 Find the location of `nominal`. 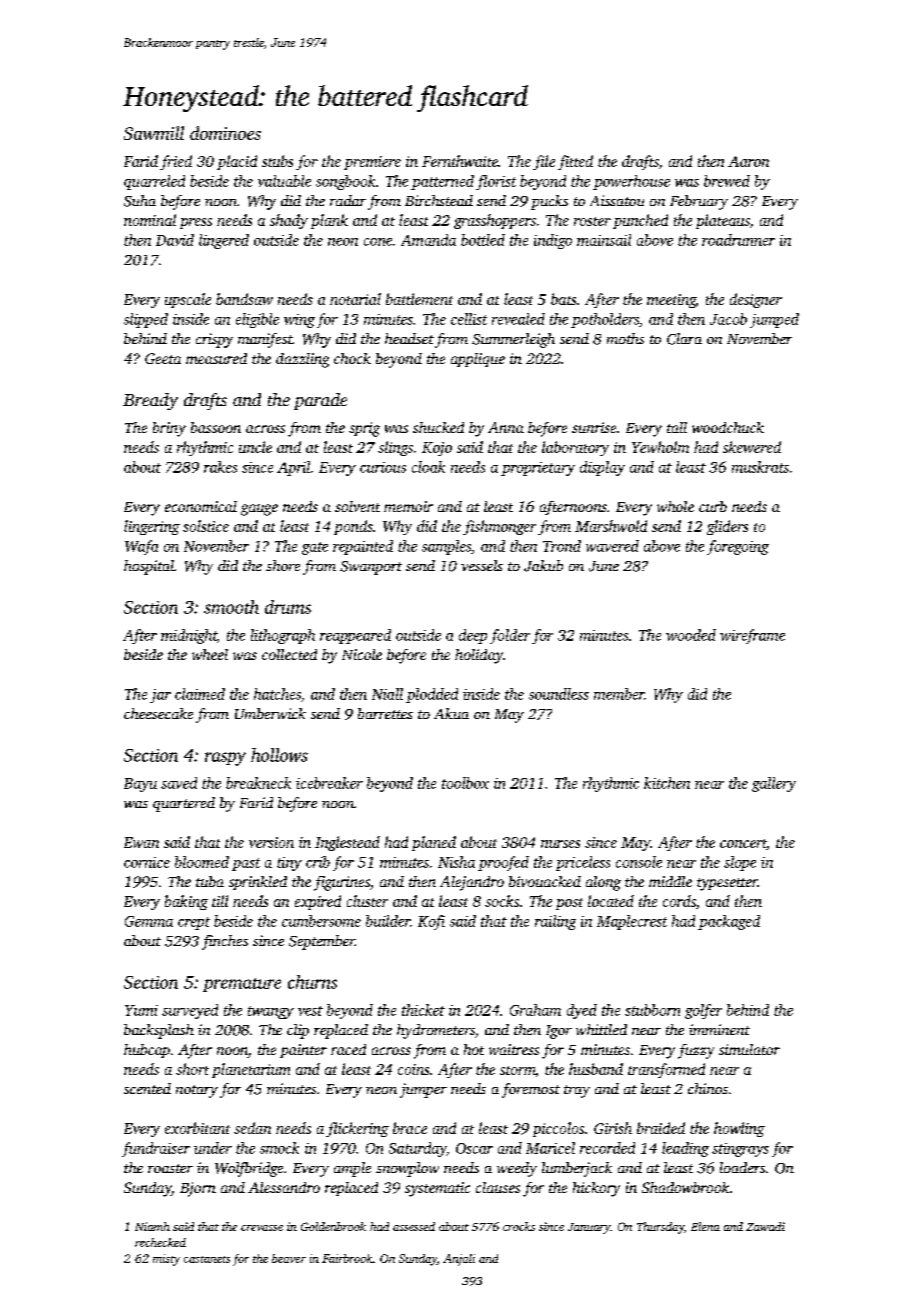

nominal is located at coordinates (150, 220).
